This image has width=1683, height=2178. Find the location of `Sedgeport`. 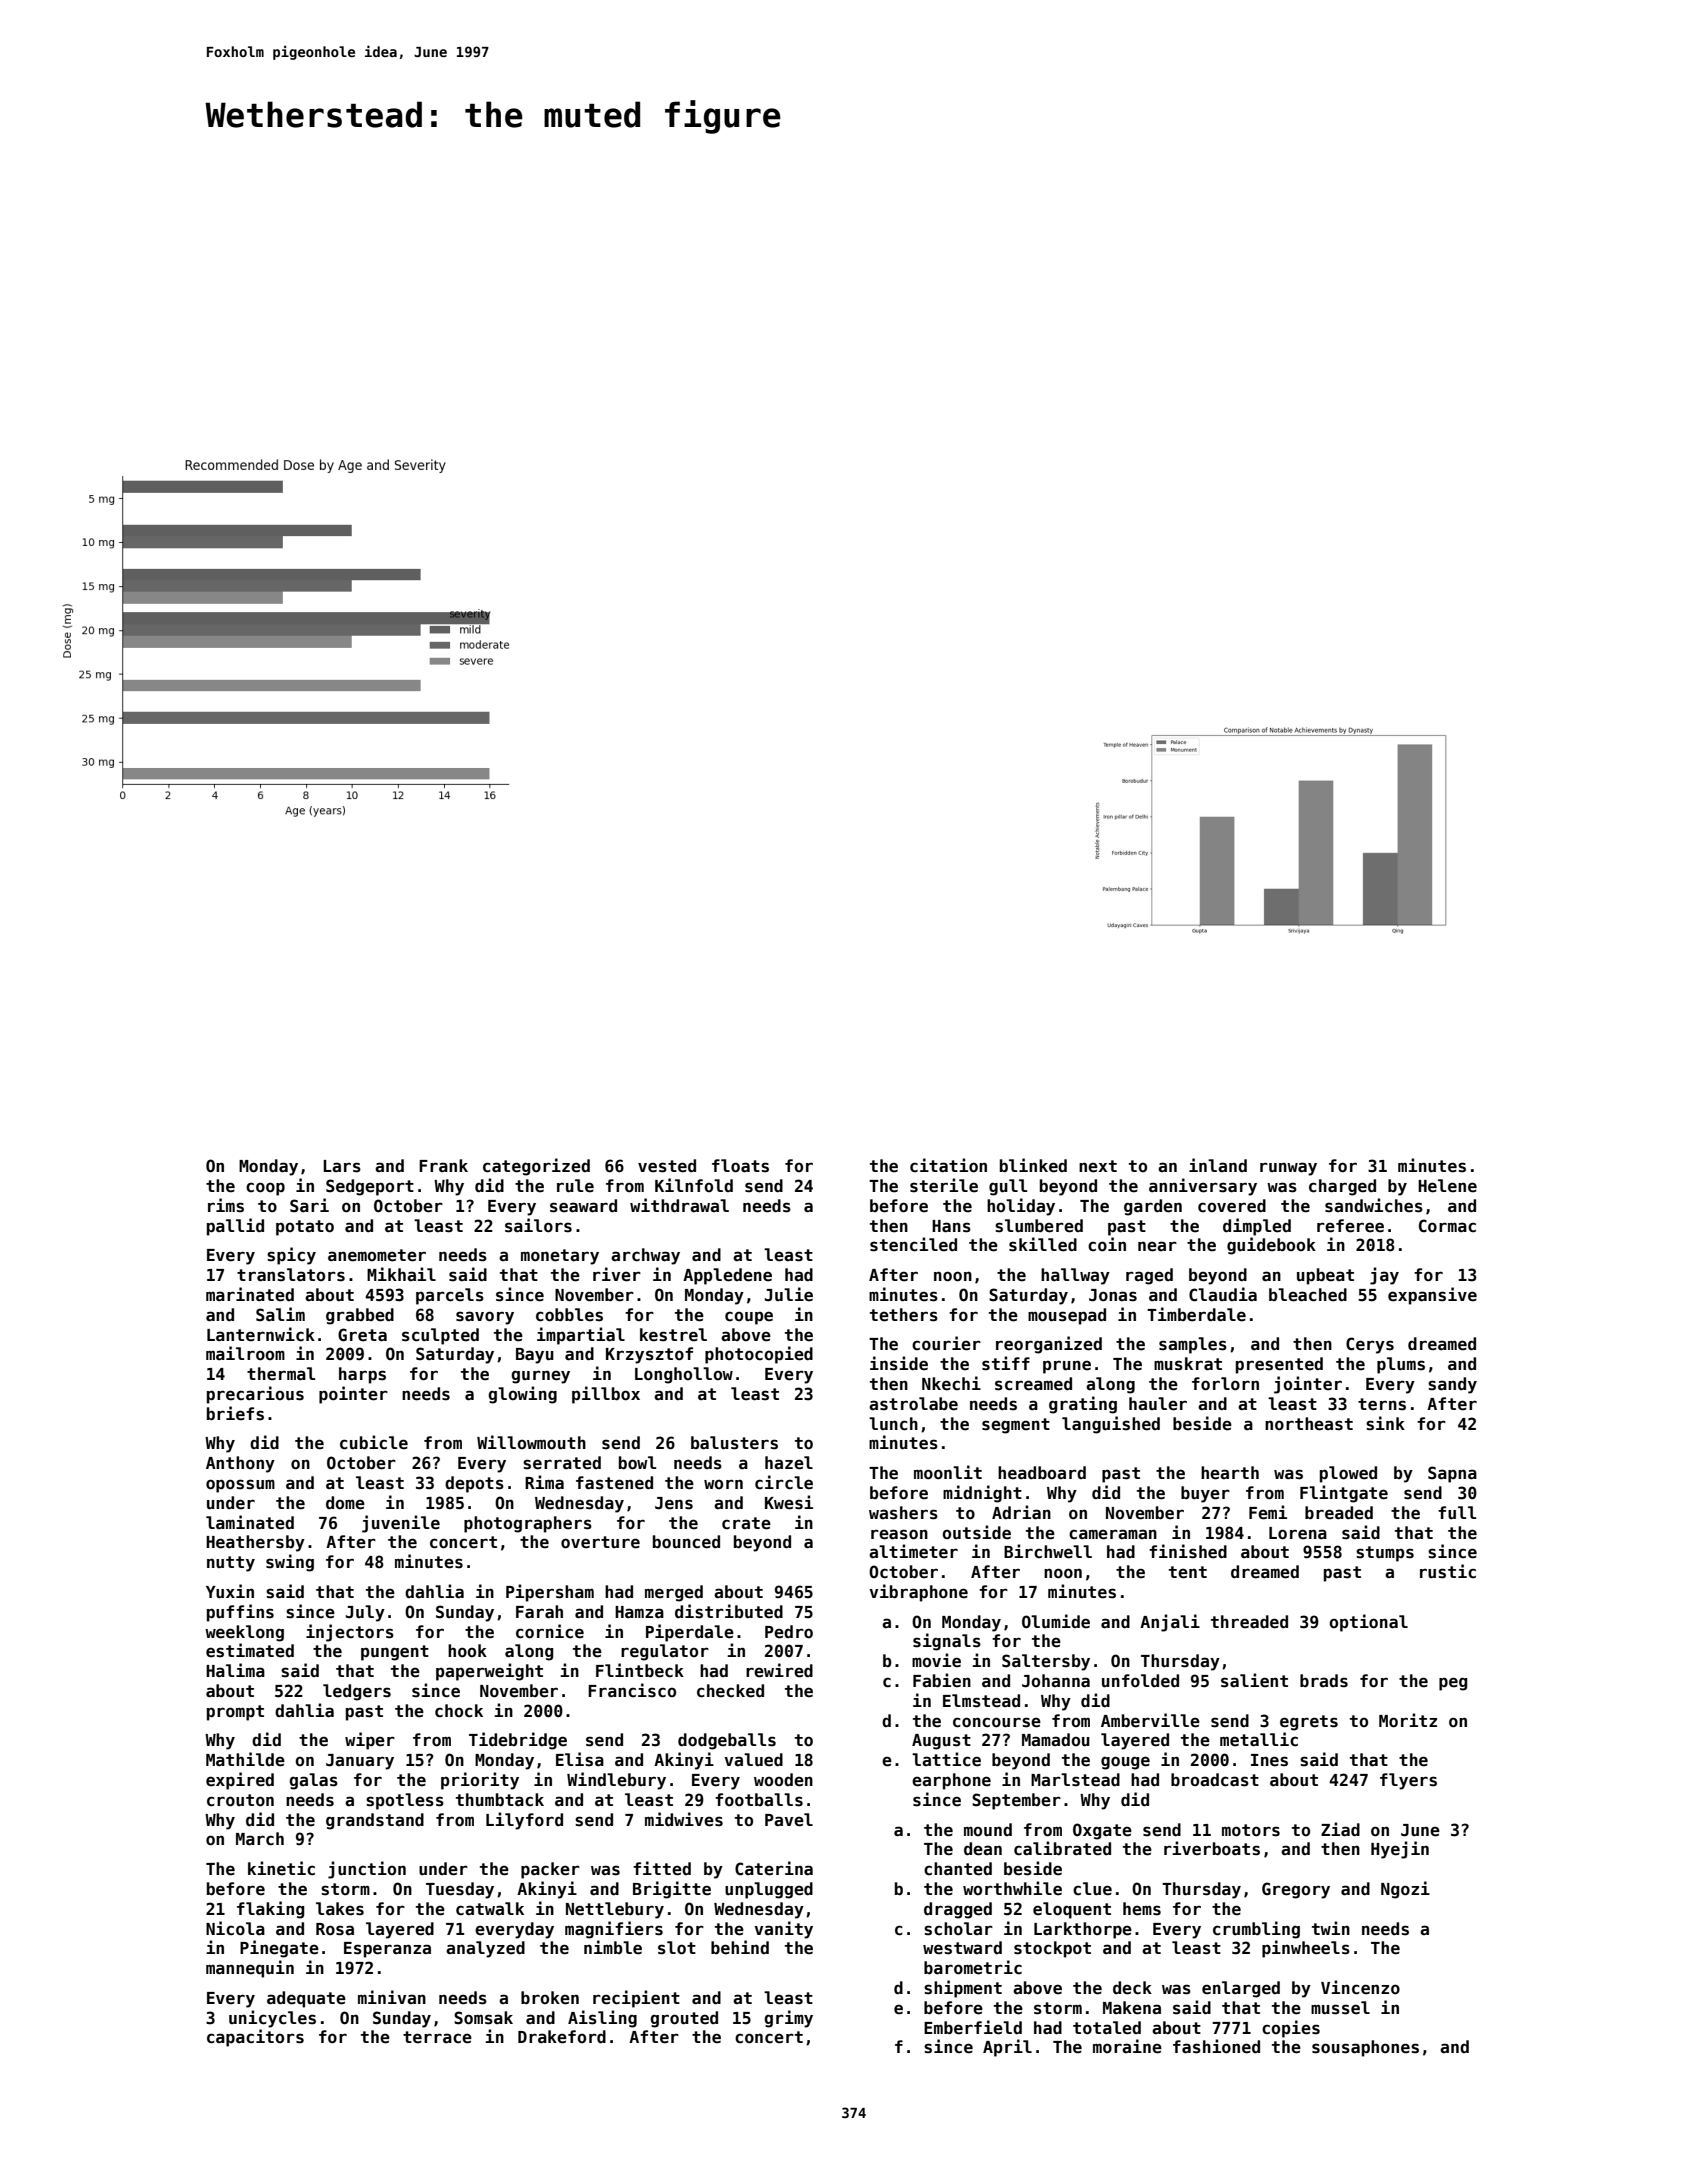

Sedgeport is located at coordinates (370, 1187).
